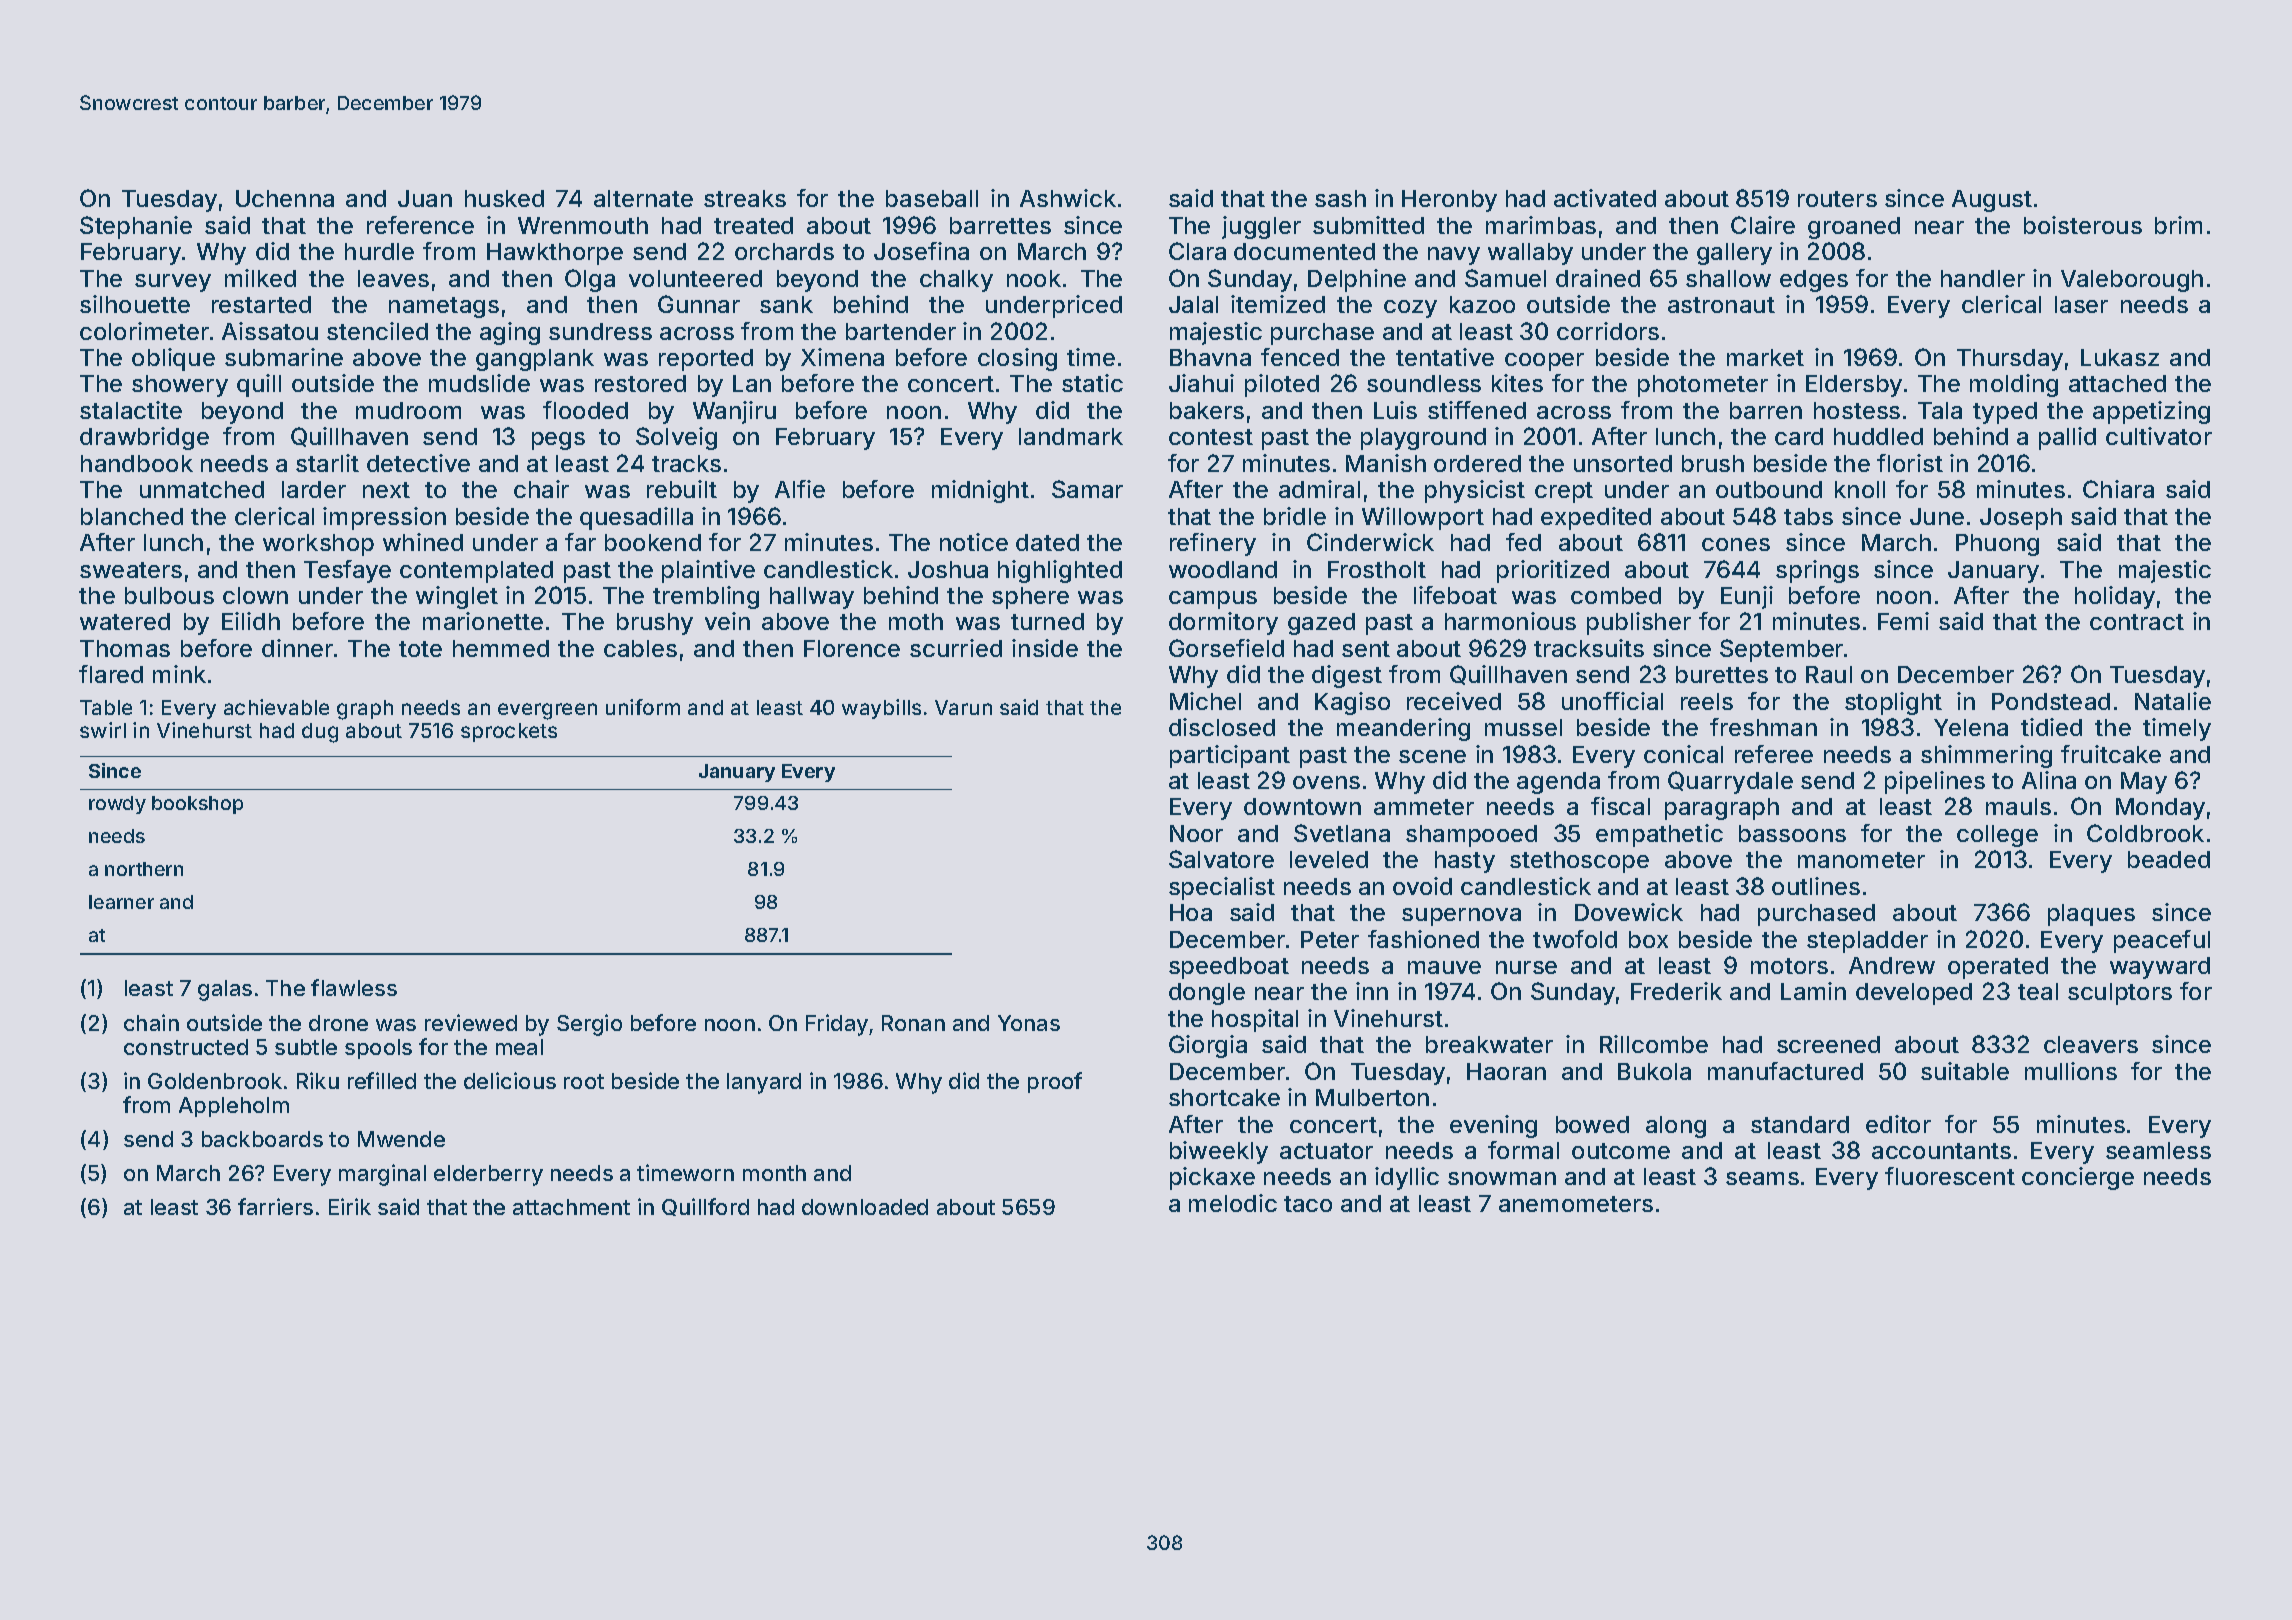 The width and height of the image is (2292, 1620). Describe the element at coordinates (1781, 650) in the image. I see `September` at that location.
